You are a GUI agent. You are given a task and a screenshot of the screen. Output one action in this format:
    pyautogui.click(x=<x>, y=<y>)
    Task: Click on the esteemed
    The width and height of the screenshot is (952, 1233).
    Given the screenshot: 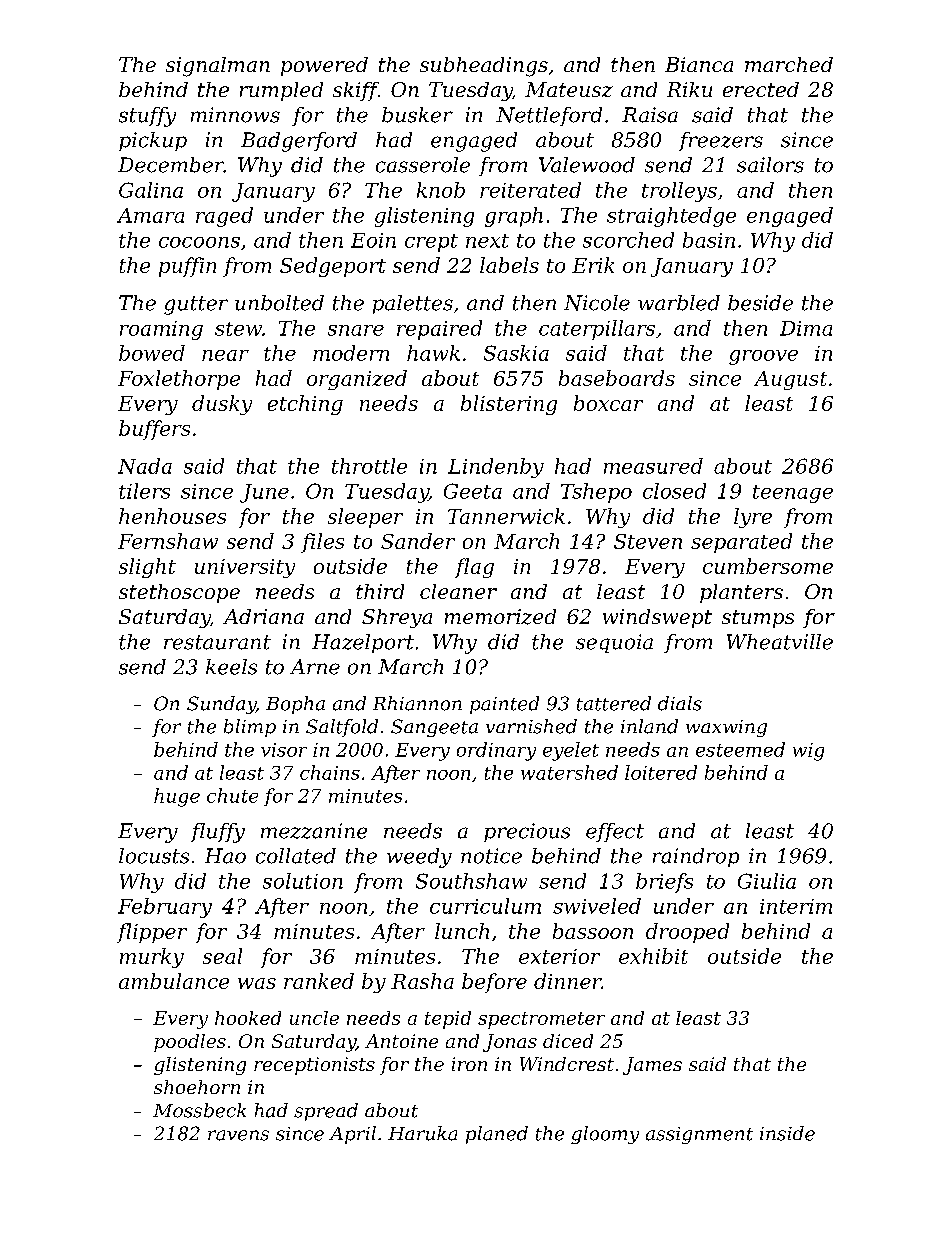 What is the action you would take?
    pyautogui.click(x=740, y=749)
